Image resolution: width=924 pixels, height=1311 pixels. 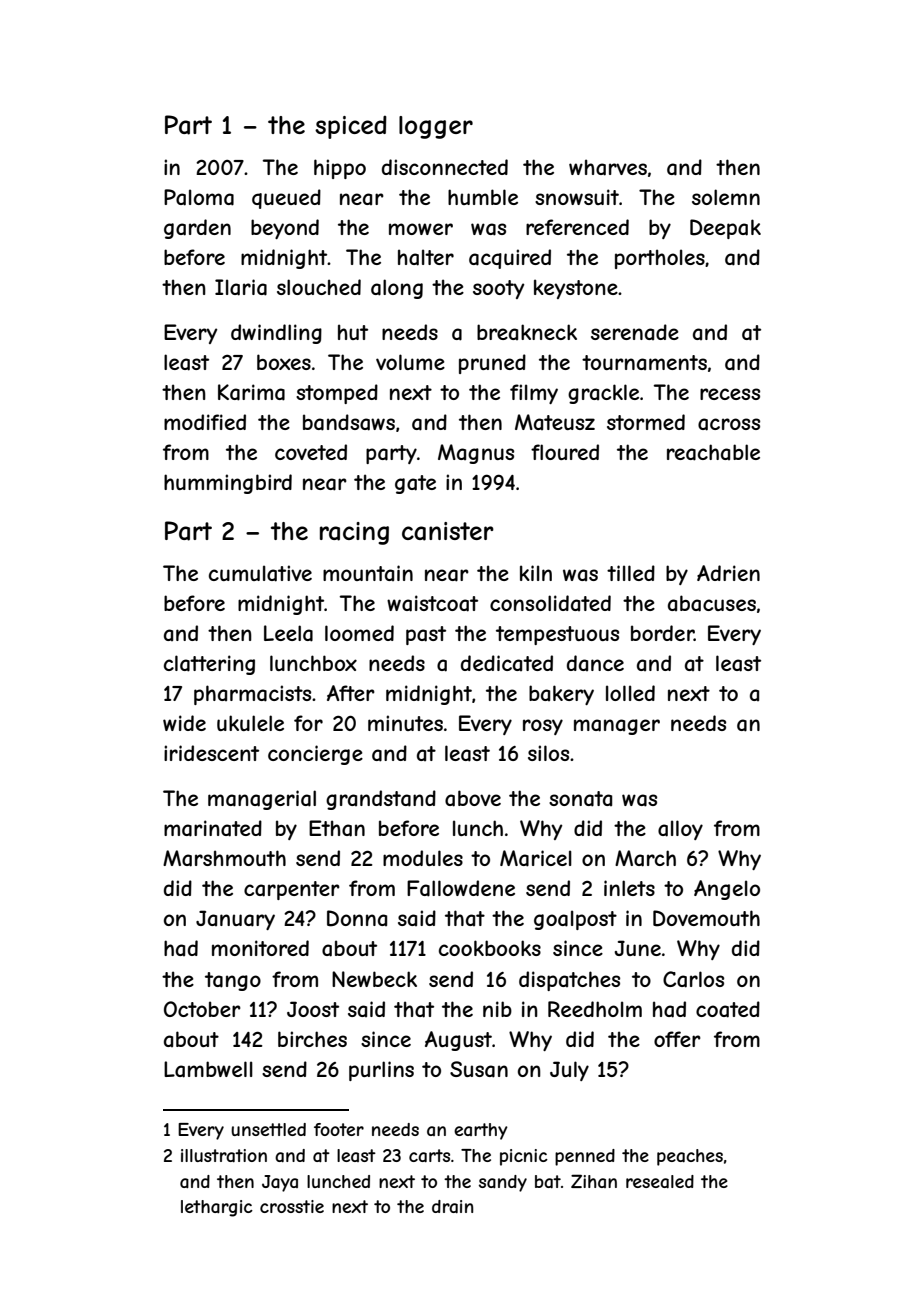 I want to click on logger, so click(x=436, y=127).
